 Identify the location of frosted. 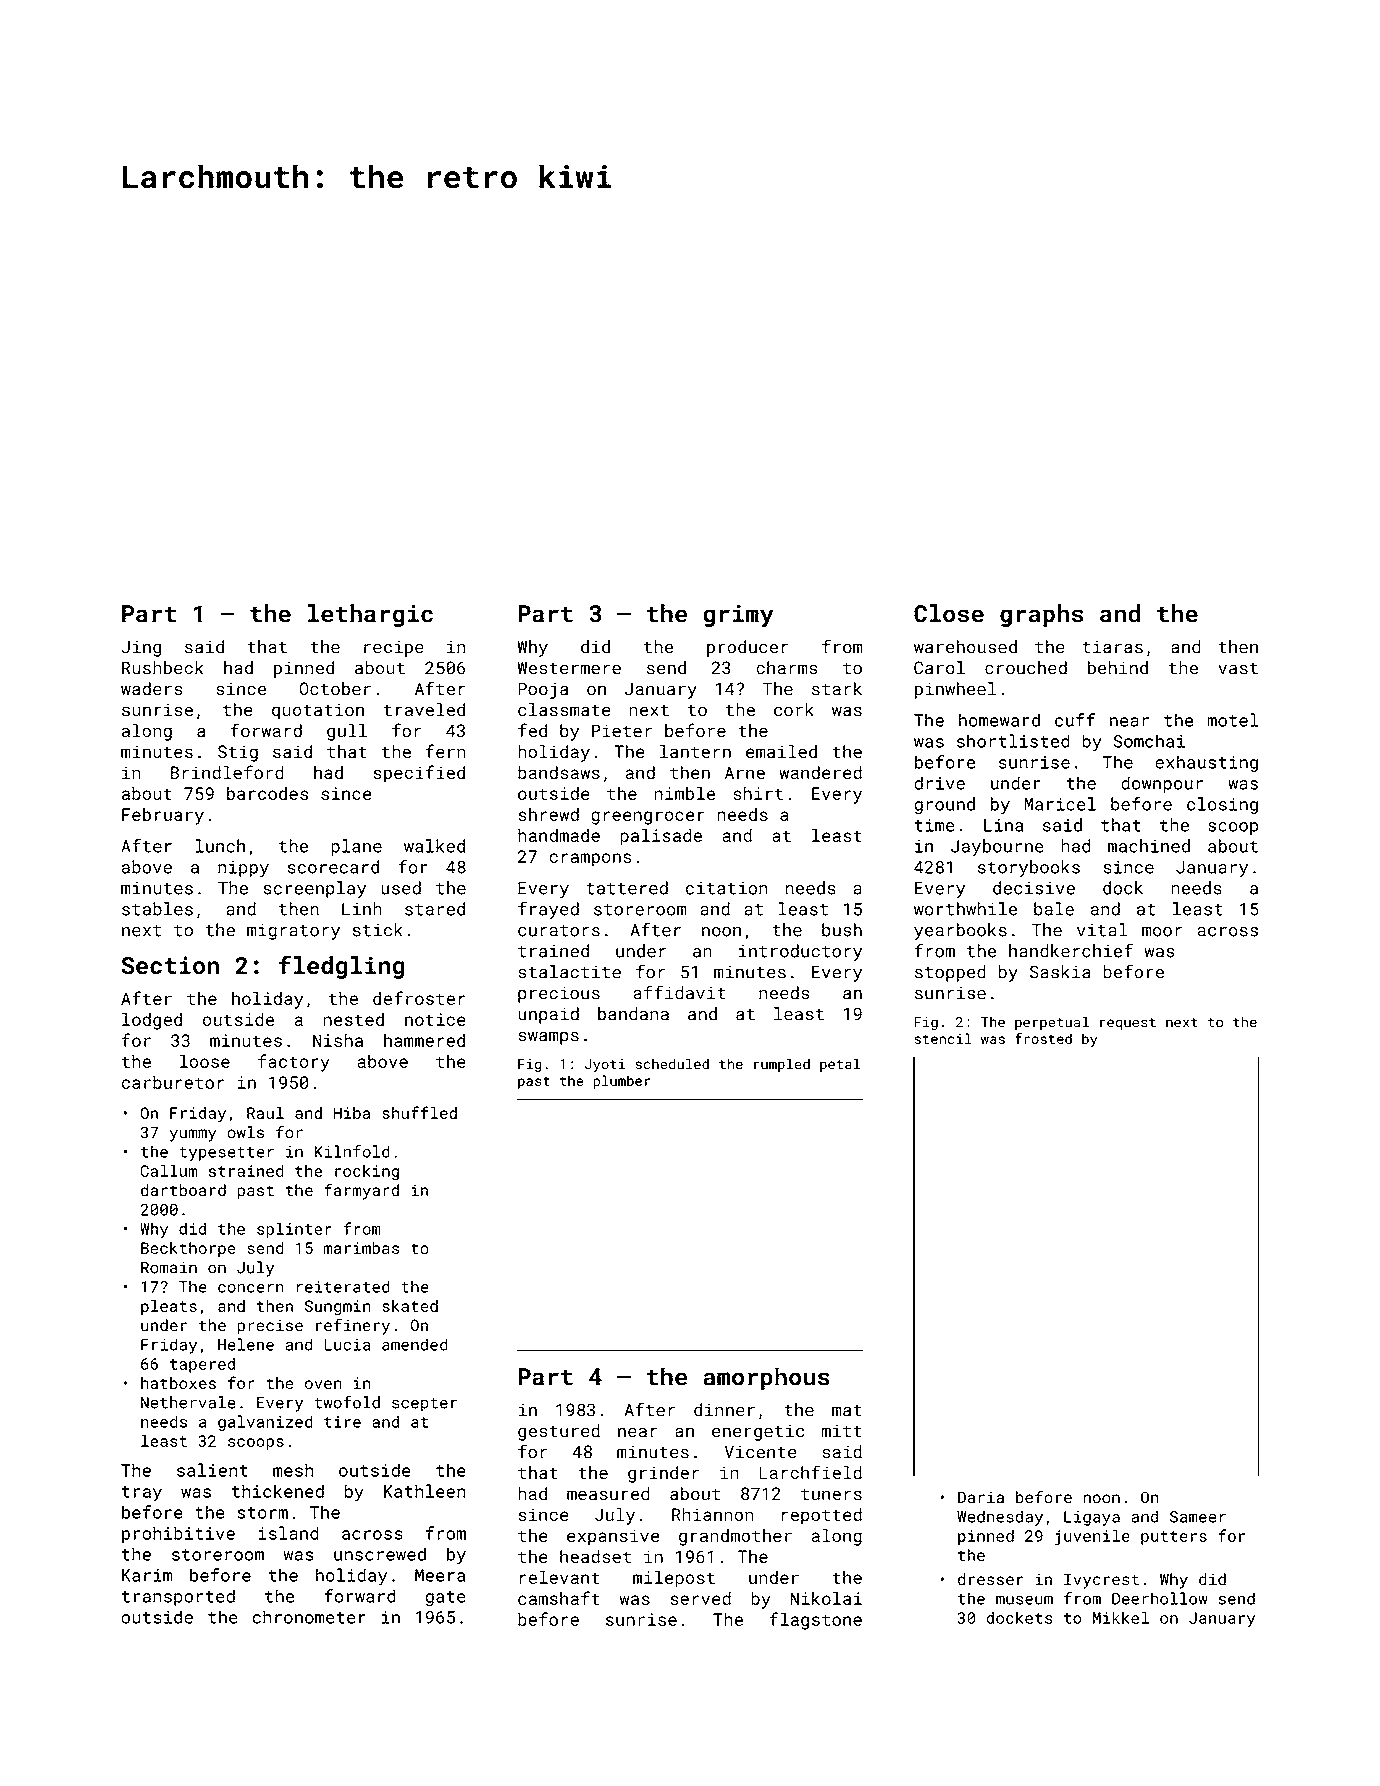
(1043, 1038).
